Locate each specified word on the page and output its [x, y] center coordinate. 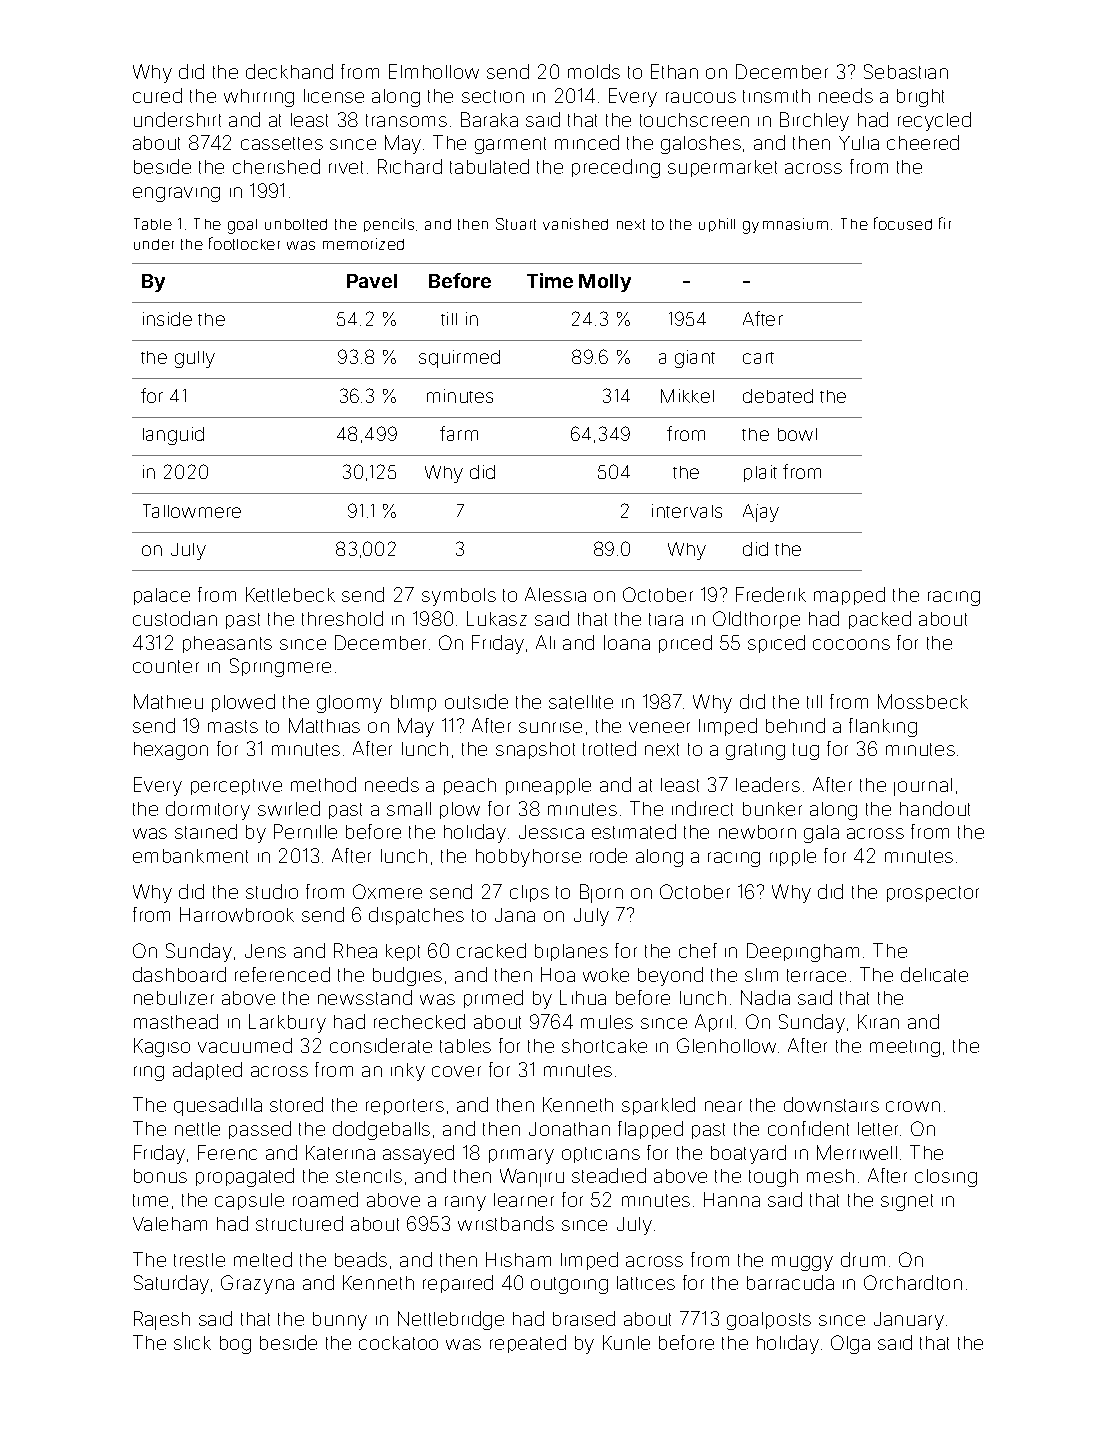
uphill [717, 225]
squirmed [459, 359]
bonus [160, 1176]
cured [157, 95]
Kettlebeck [290, 594]
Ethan [674, 71]
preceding [616, 168]
